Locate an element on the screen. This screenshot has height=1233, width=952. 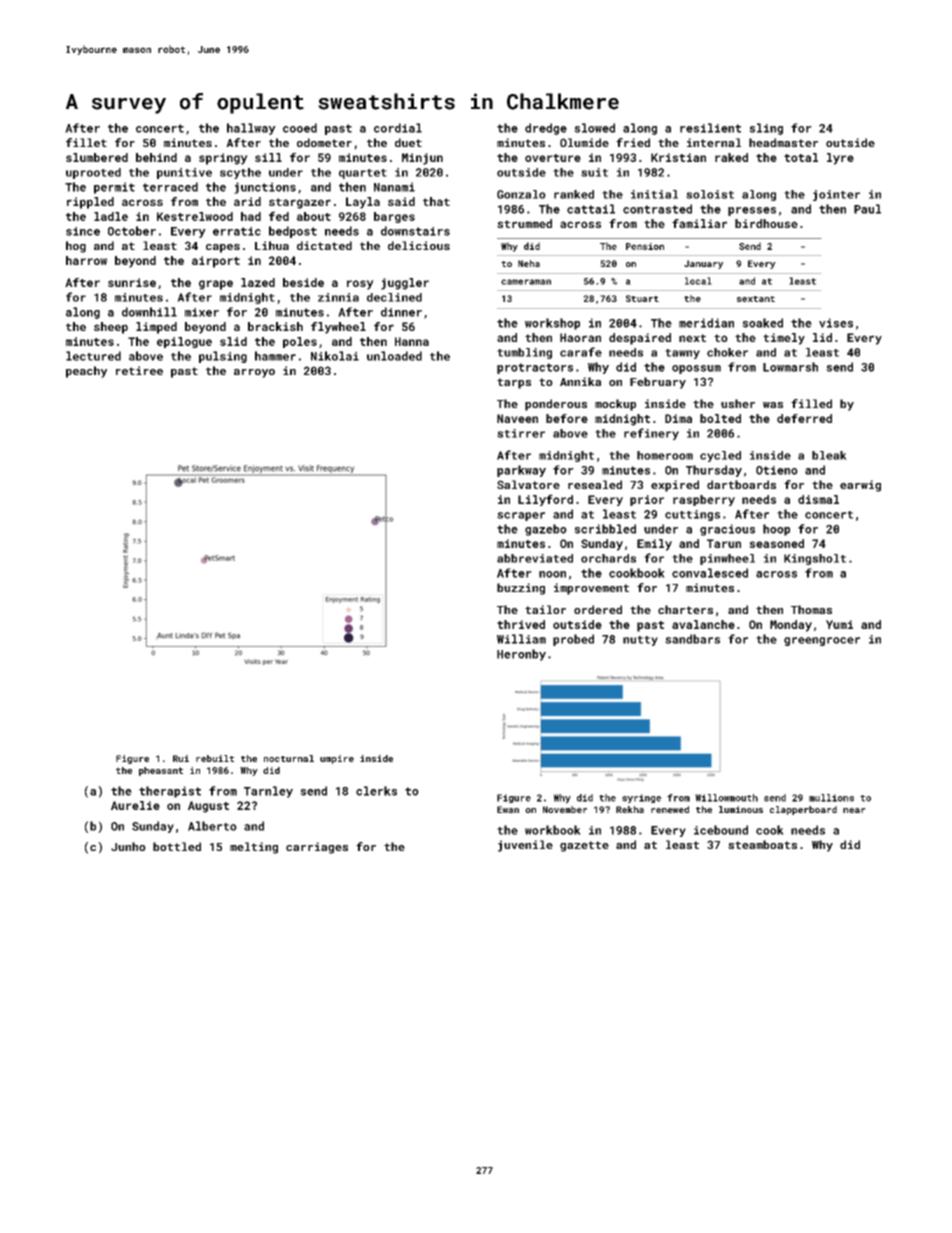
carriages is located at coordinates (317, 848).
